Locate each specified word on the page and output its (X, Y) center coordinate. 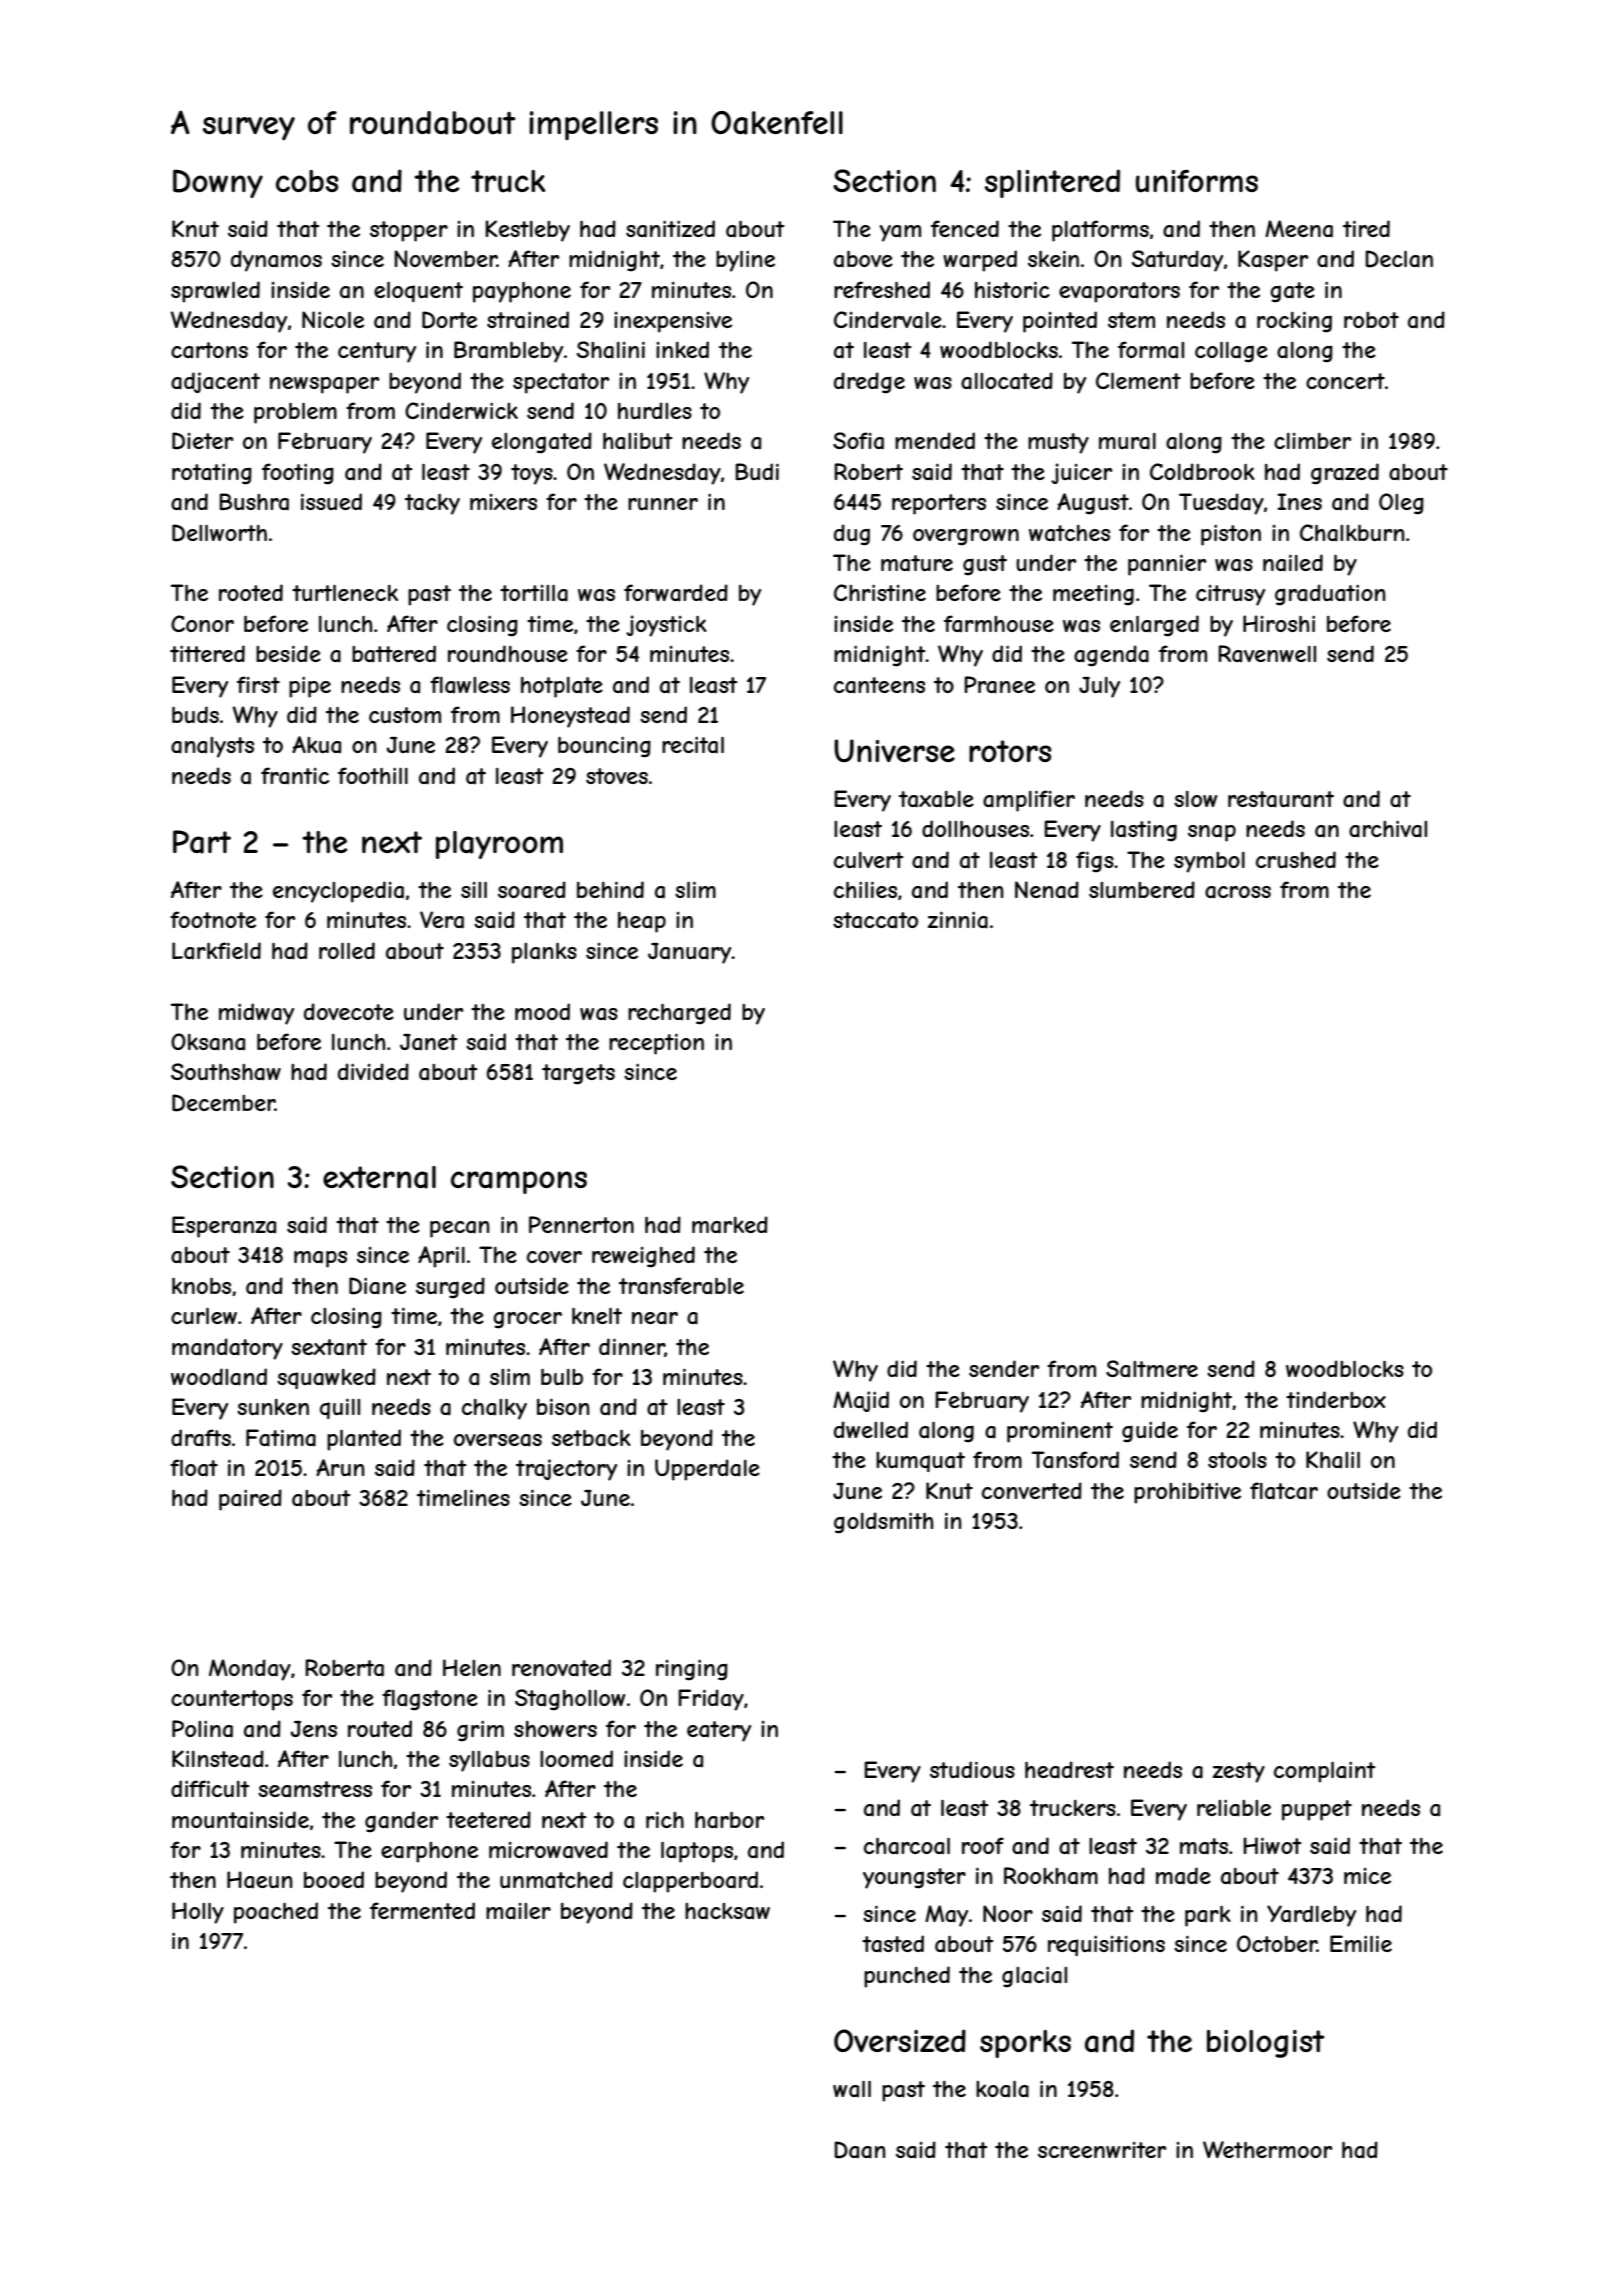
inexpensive (673, 322)
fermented (422, 1910)
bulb (562, 1376)
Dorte (449, 320)
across (1238, 892)
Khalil (1333, 1460)
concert (1345, 381)
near (655, 1318)
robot (1371, 320)
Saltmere (1152, 1369)
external (379, 1177)
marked (730, 1225)
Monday (250, 1670)
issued (331, 501)
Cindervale (888, 320)
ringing (692, 1670)
